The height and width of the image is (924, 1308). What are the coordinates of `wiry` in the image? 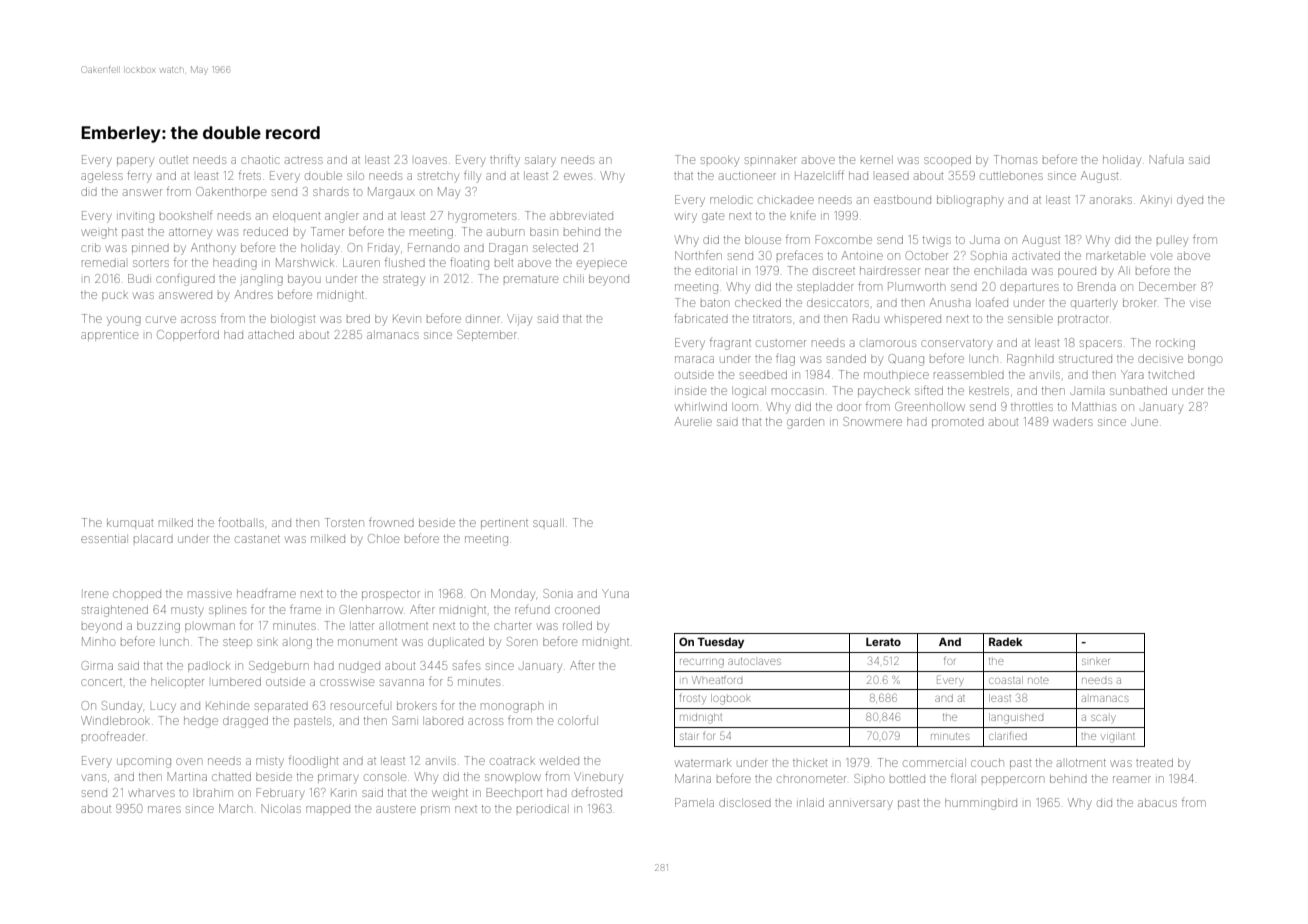 It's located at (686, 218).
